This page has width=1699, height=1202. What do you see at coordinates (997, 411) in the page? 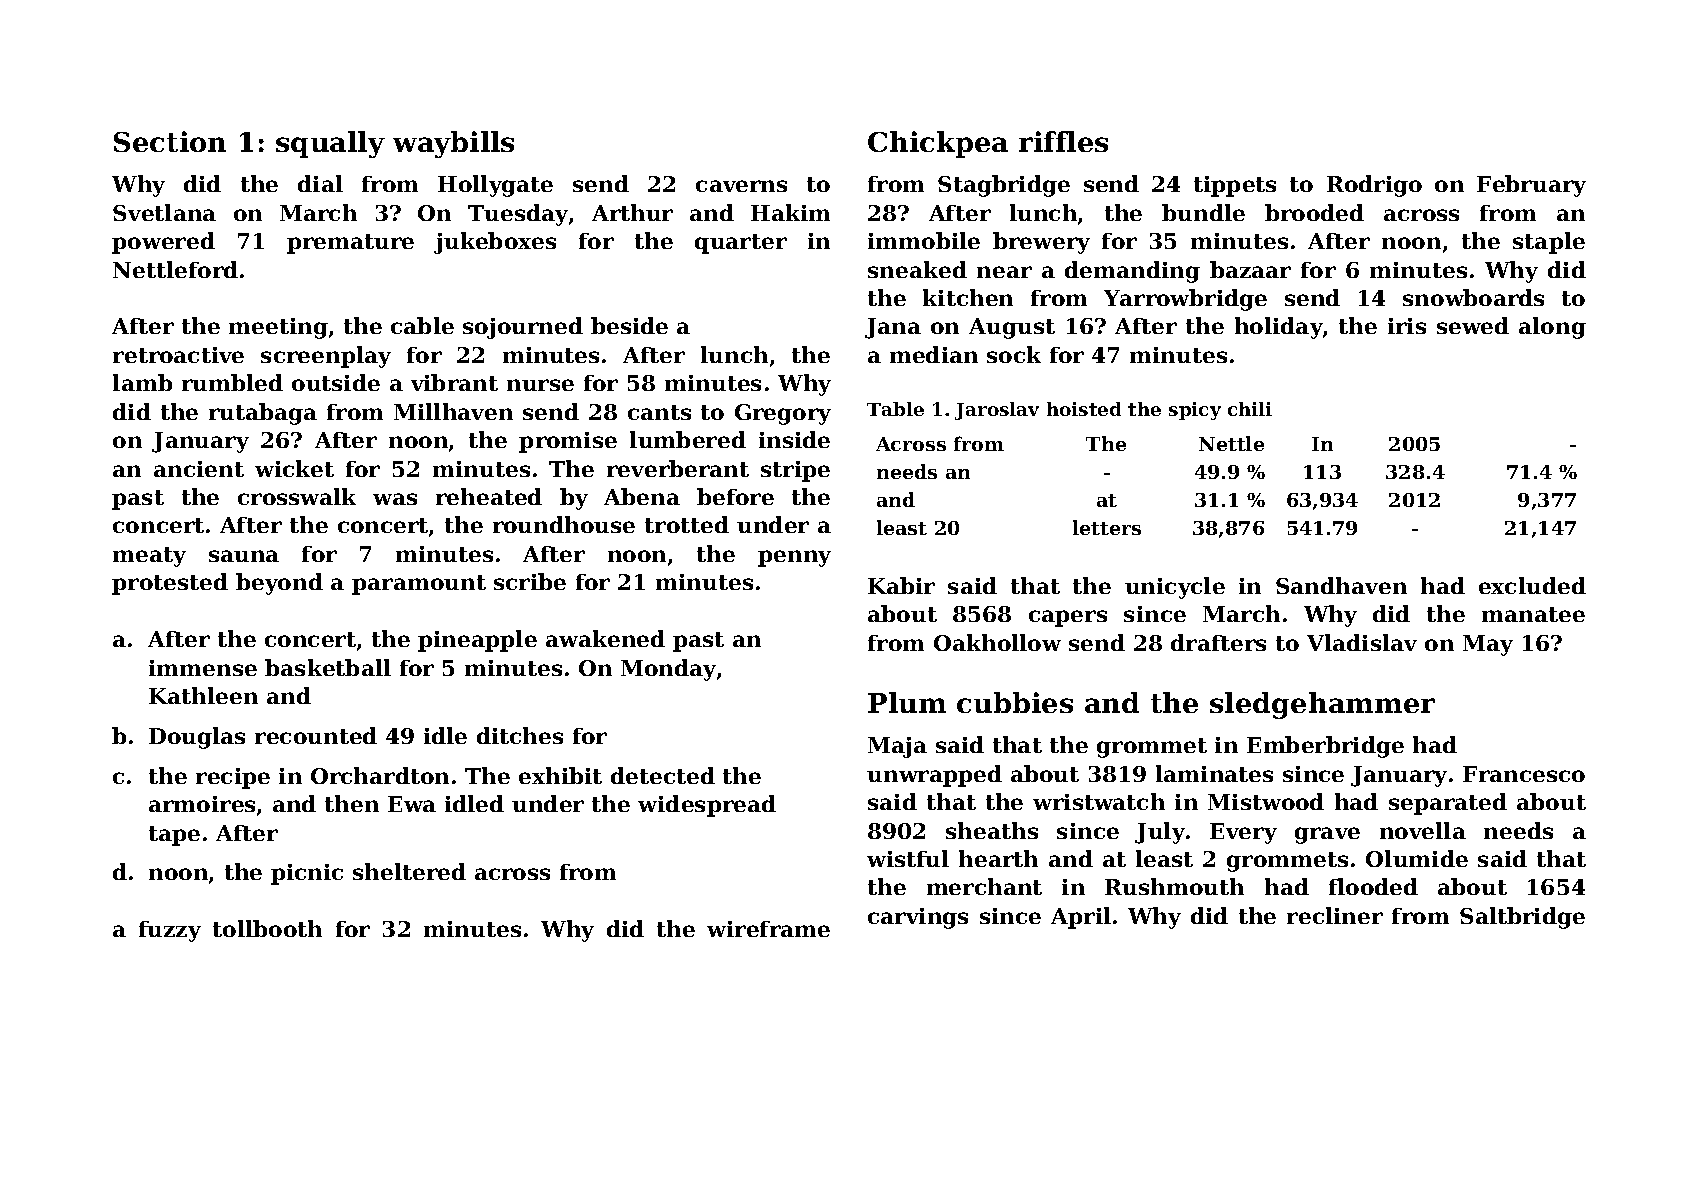
I see `Jaroslav` at bounding box center [997, 411].
